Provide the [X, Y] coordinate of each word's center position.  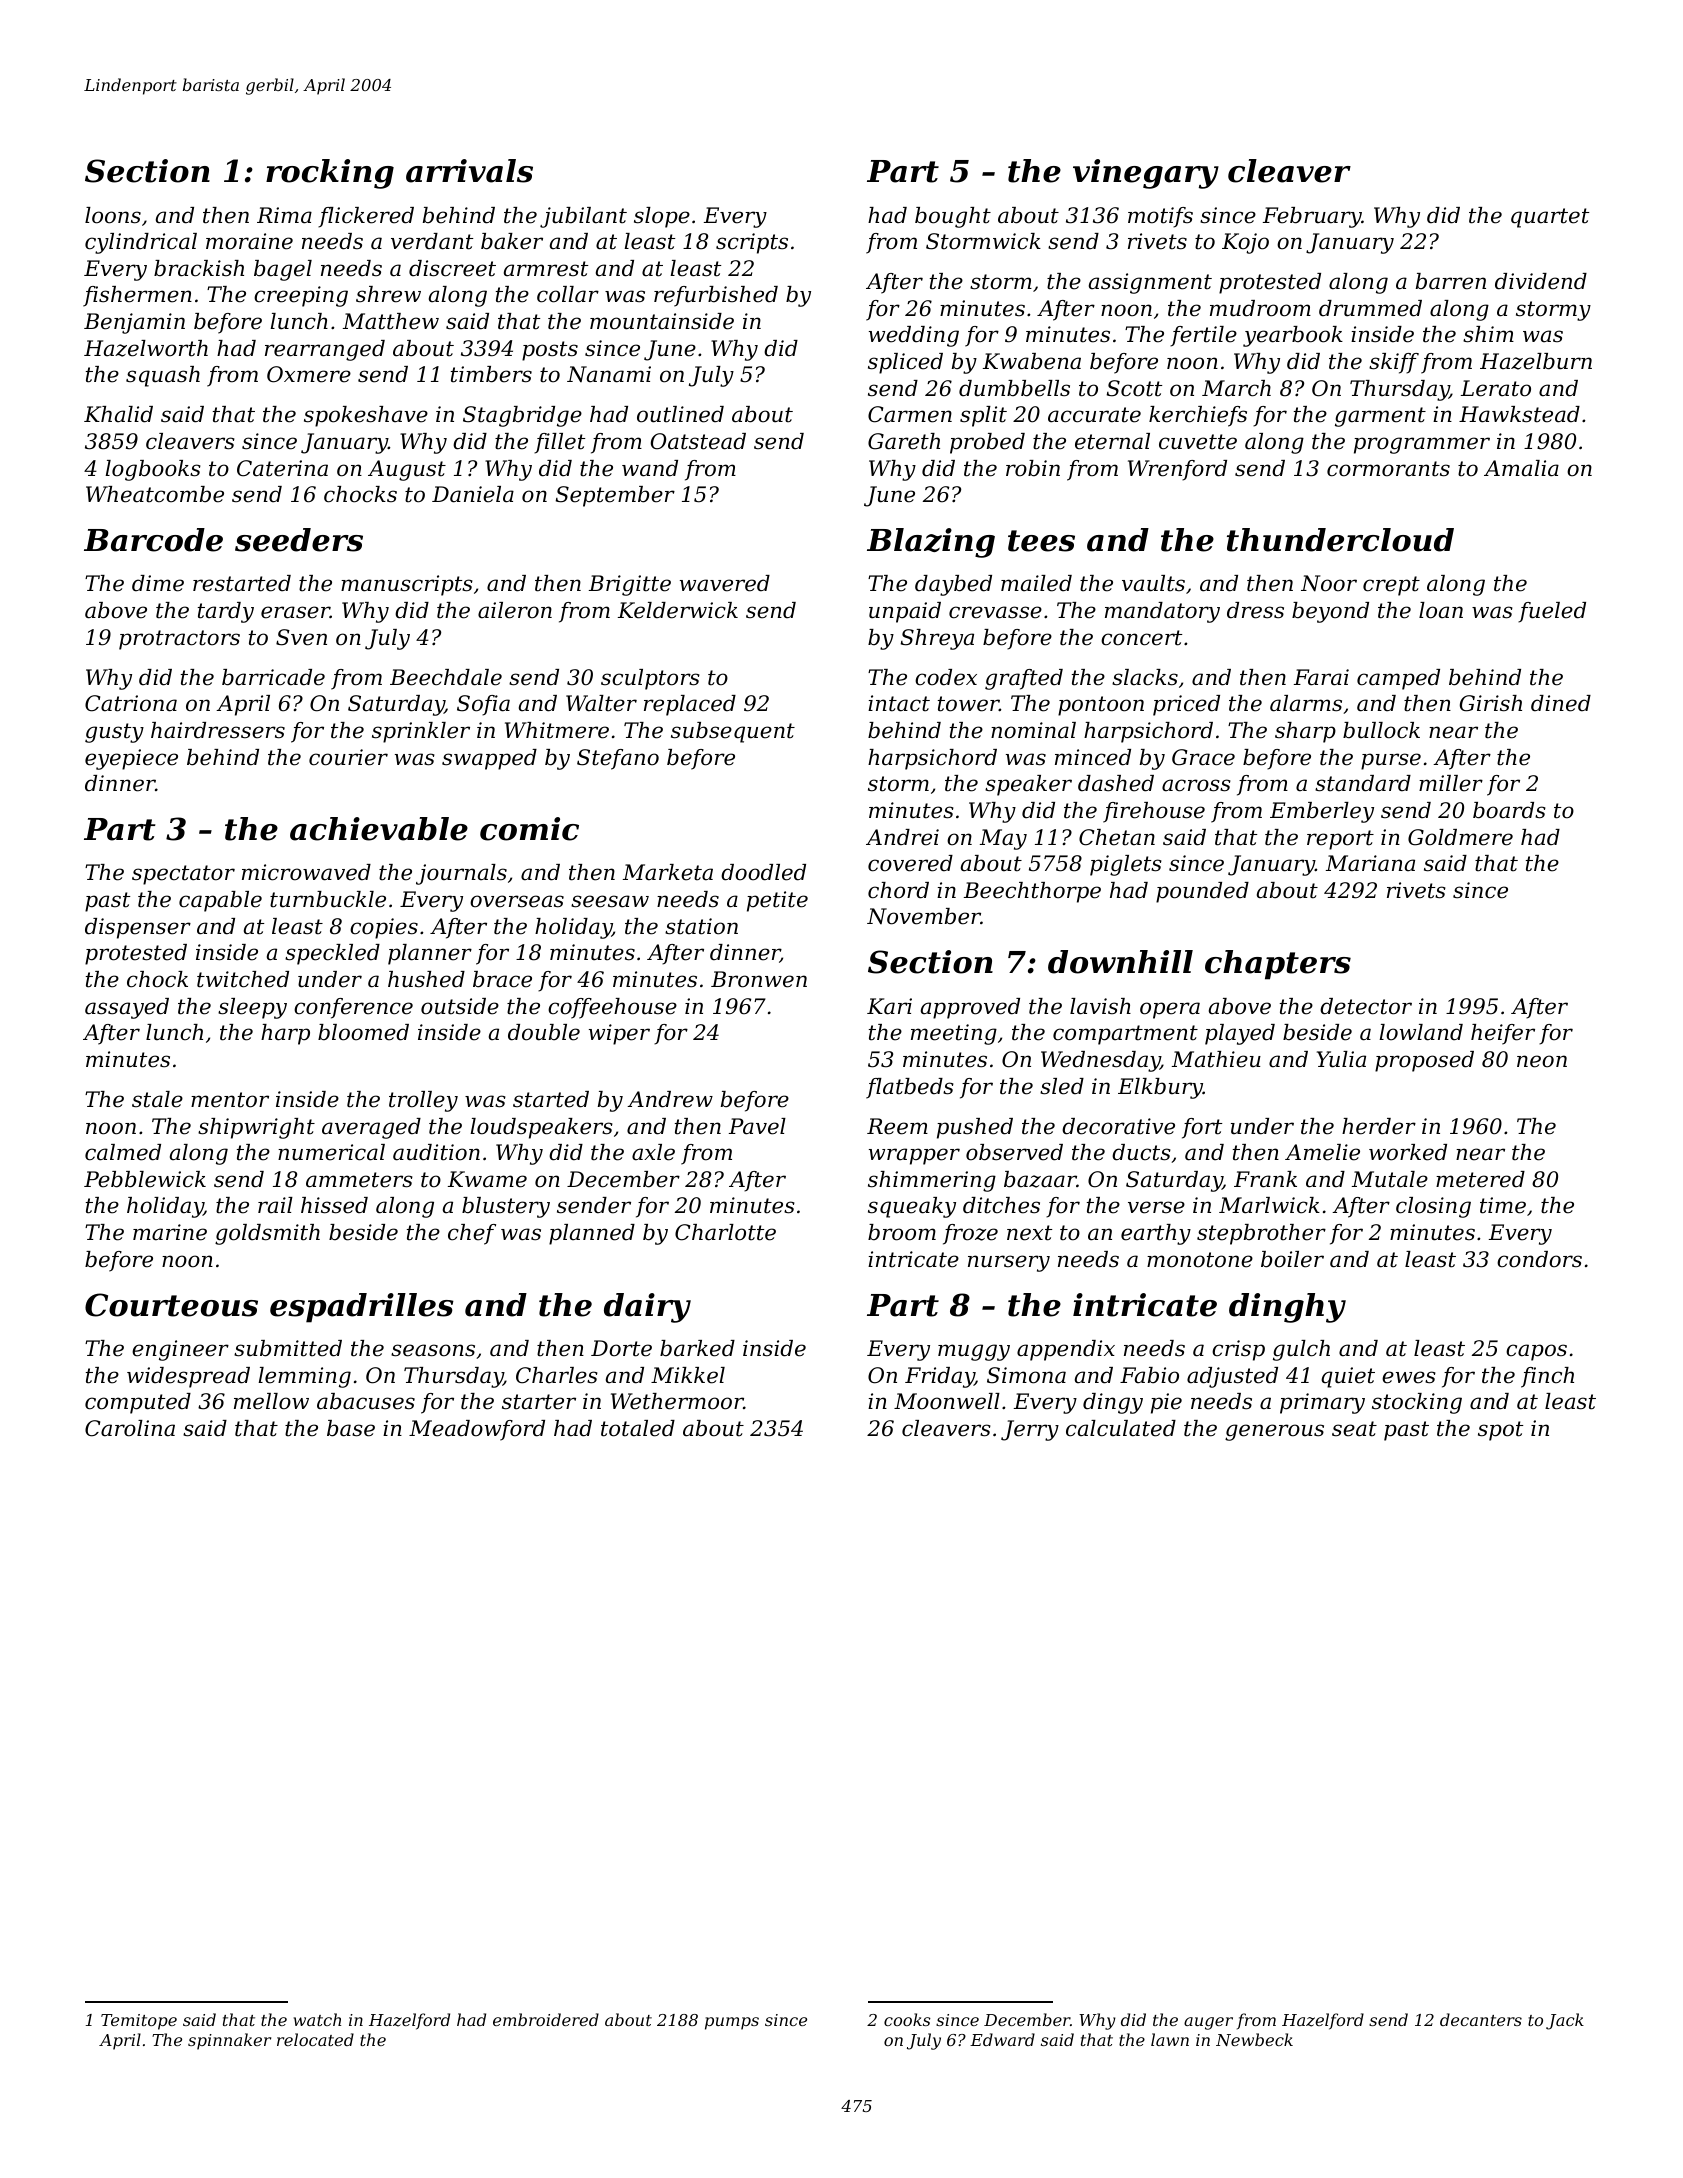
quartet [1550, 218]
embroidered [546, 2019]
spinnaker [229, 2041]
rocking [330, 174]
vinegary [1146, 174]
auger [1208, 2023]
